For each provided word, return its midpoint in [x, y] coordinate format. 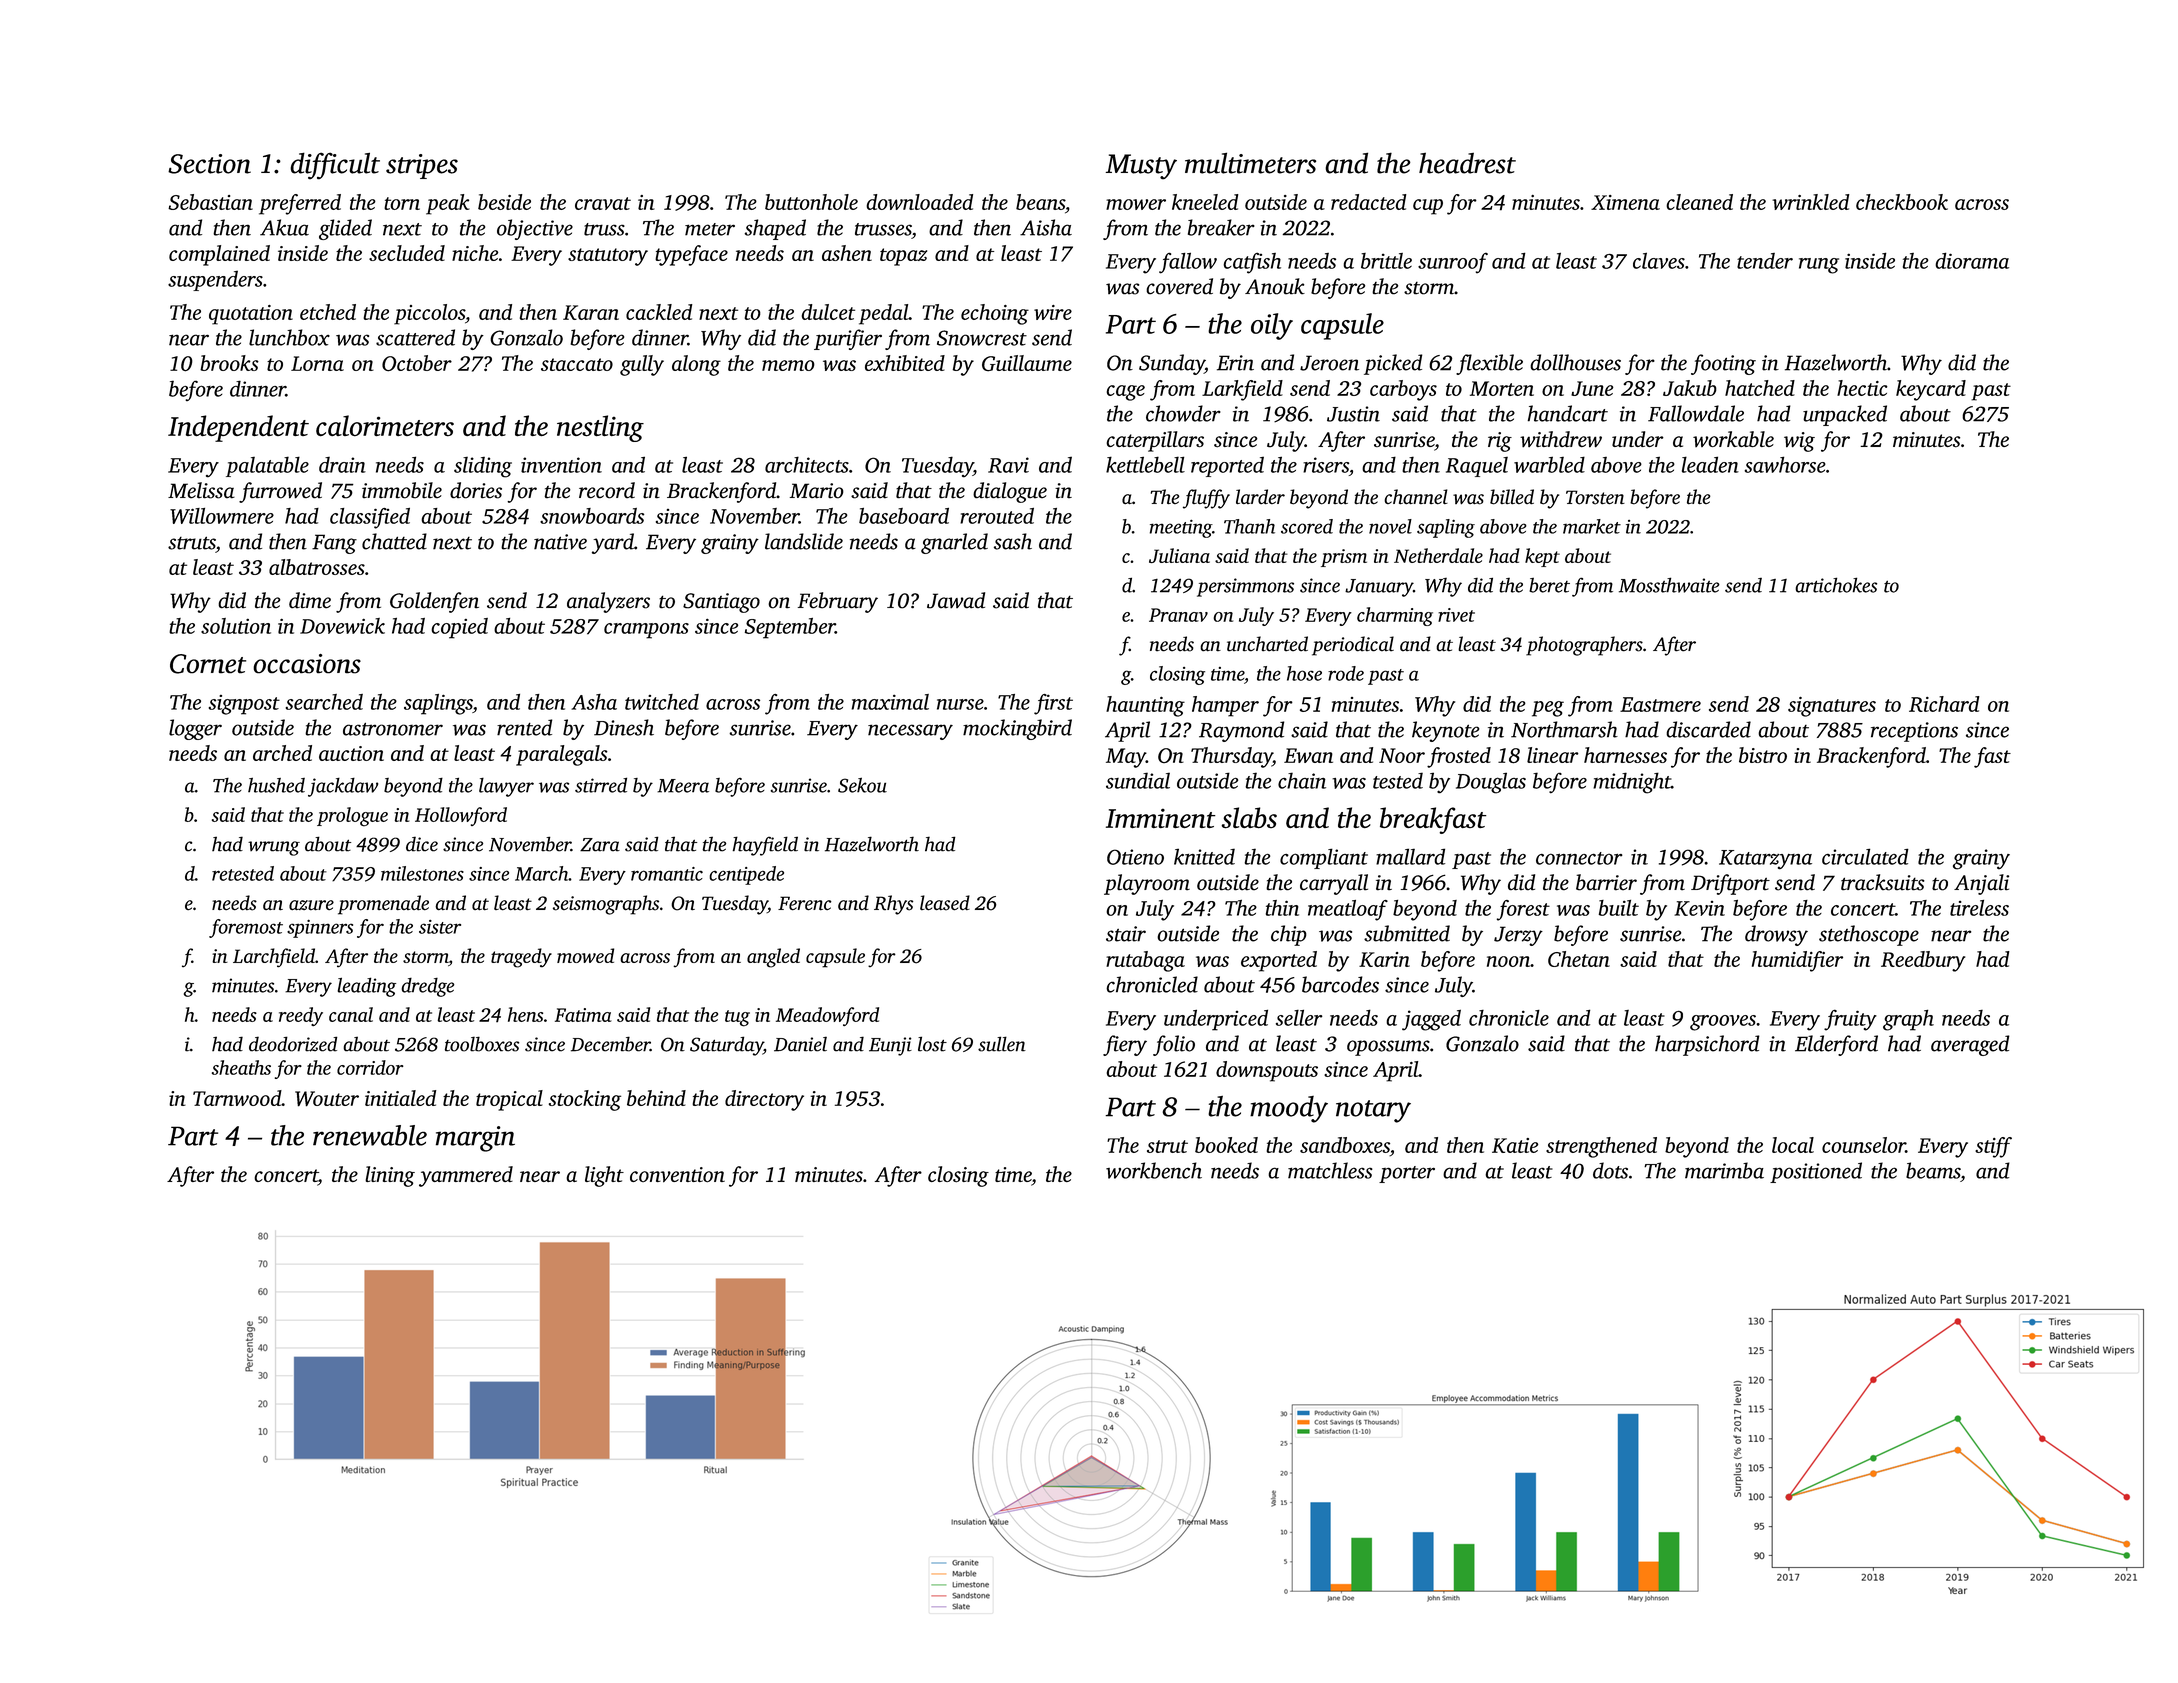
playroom [1147, 884]
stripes [422, 166]
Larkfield [1242, 390]
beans [1040, 202]
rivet [1456, 615]
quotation [251, 315]
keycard [1931, 390]
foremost [246, 928]
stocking [585, 1100]
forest [1523, 910]
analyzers [608, 602]
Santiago [721, 603]
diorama [1972, 260]
